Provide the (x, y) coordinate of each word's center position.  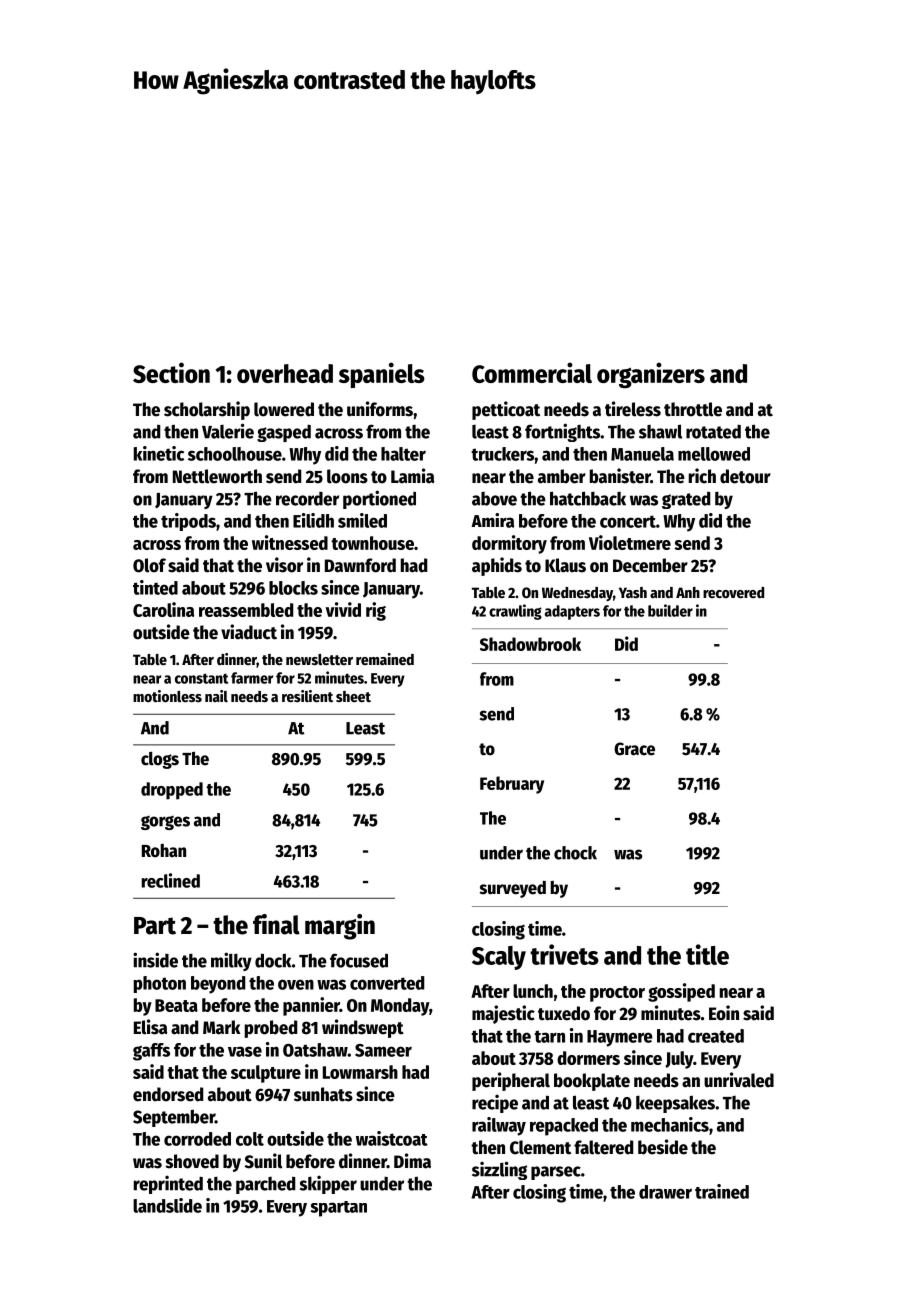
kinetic (159, 453)
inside (155, 960)
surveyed (513, 889)
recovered (733, 592)
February (512, 785)
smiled (362, 520)
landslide (167, 1205)
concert (628, 521)
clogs (160, 760)
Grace (634, 749)
